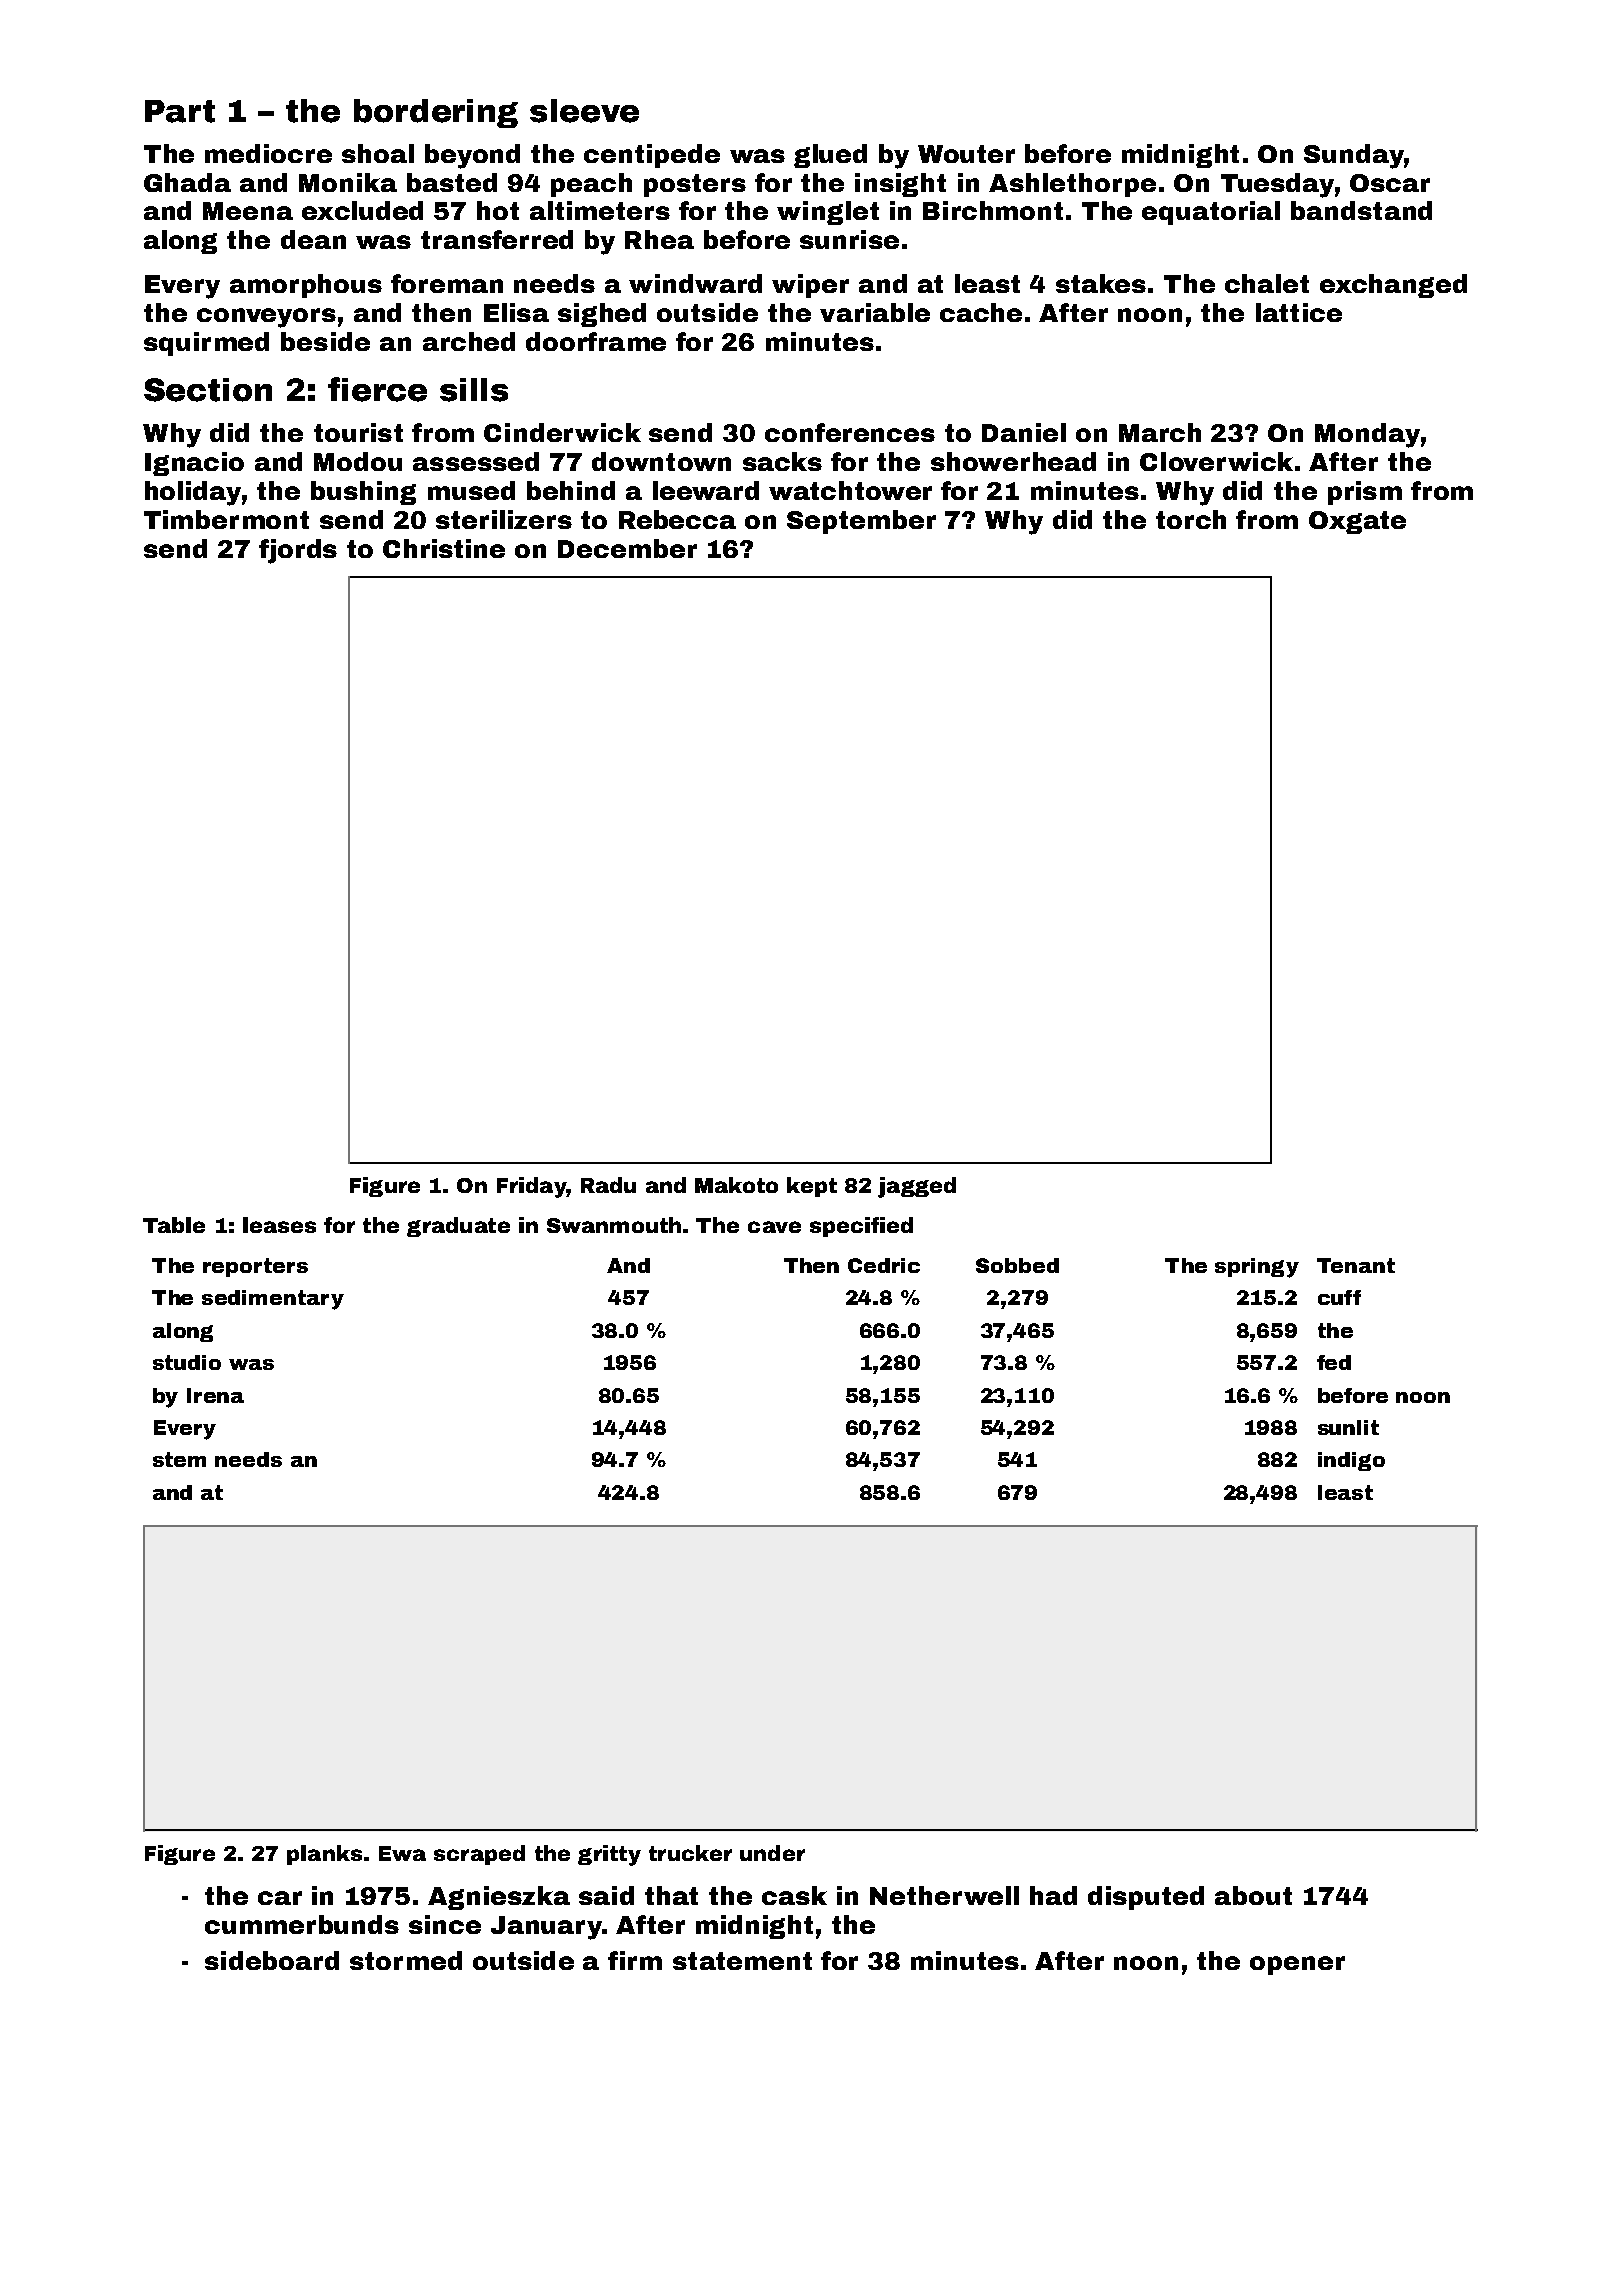 The image size is (1620, 2292). Describe the element at coordinates (614, 1225) in the screenshot. I see `Swanmouth` at that location.
